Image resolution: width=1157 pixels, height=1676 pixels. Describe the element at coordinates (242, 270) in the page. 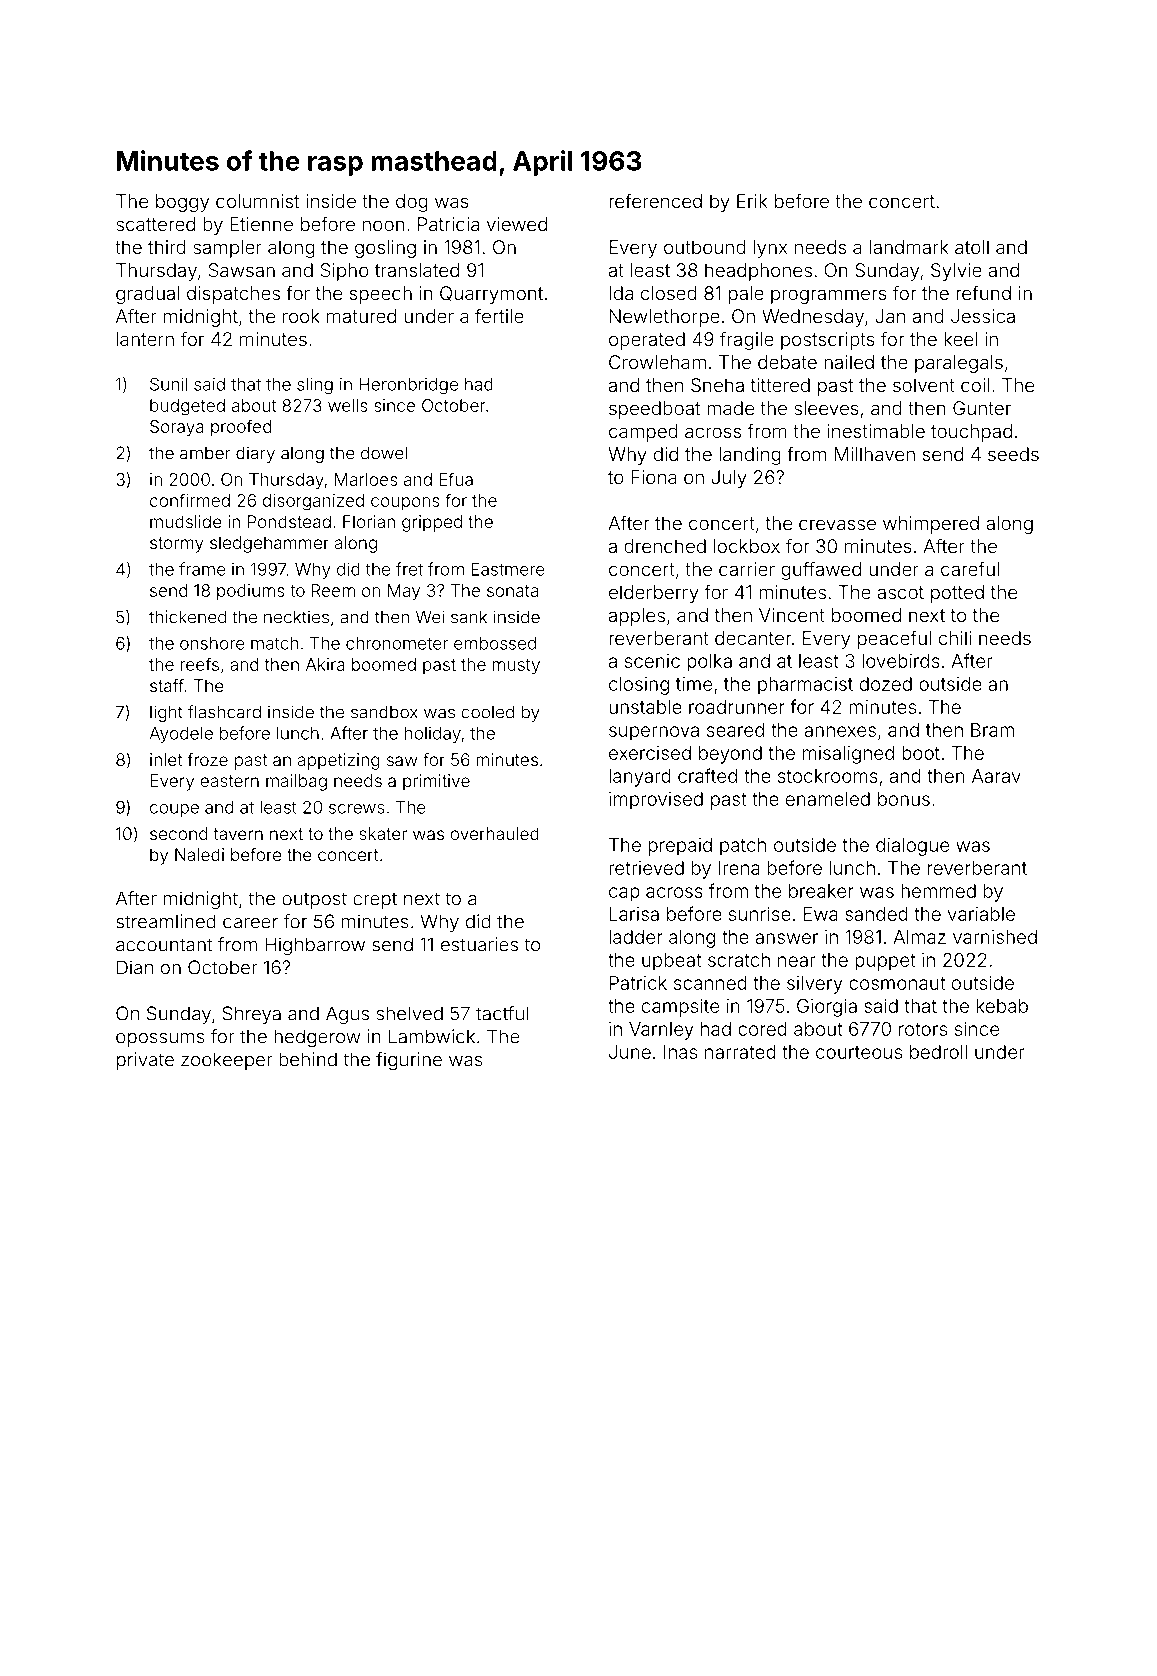

I see `Sawsan` at that location.
